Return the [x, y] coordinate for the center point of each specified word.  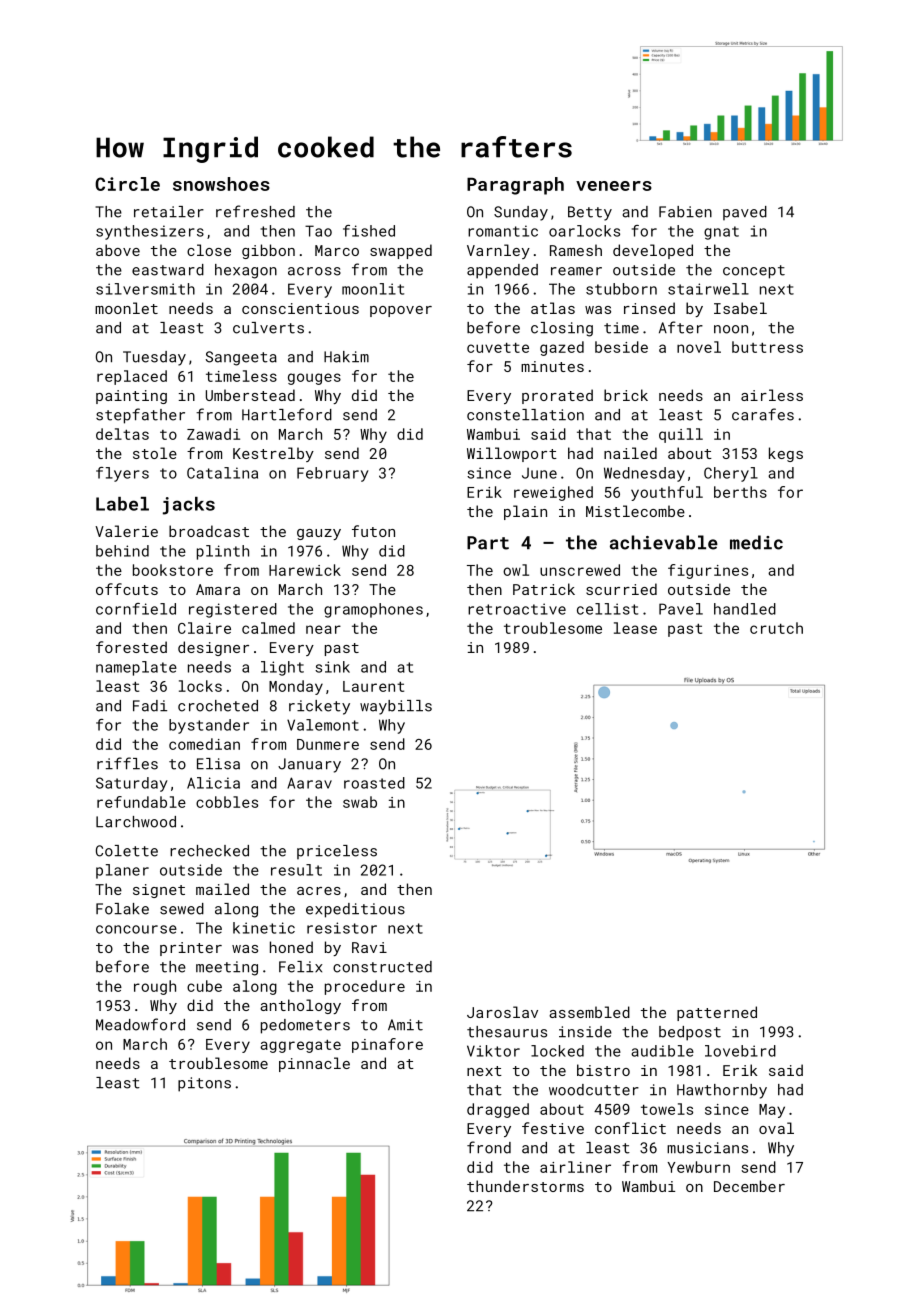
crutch [776, 628]
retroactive [517, 609]
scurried [621, 589]
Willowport [512, 454]
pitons [204, 1084]
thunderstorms [525, 1186]
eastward [168, 270]
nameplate [136, 668]
